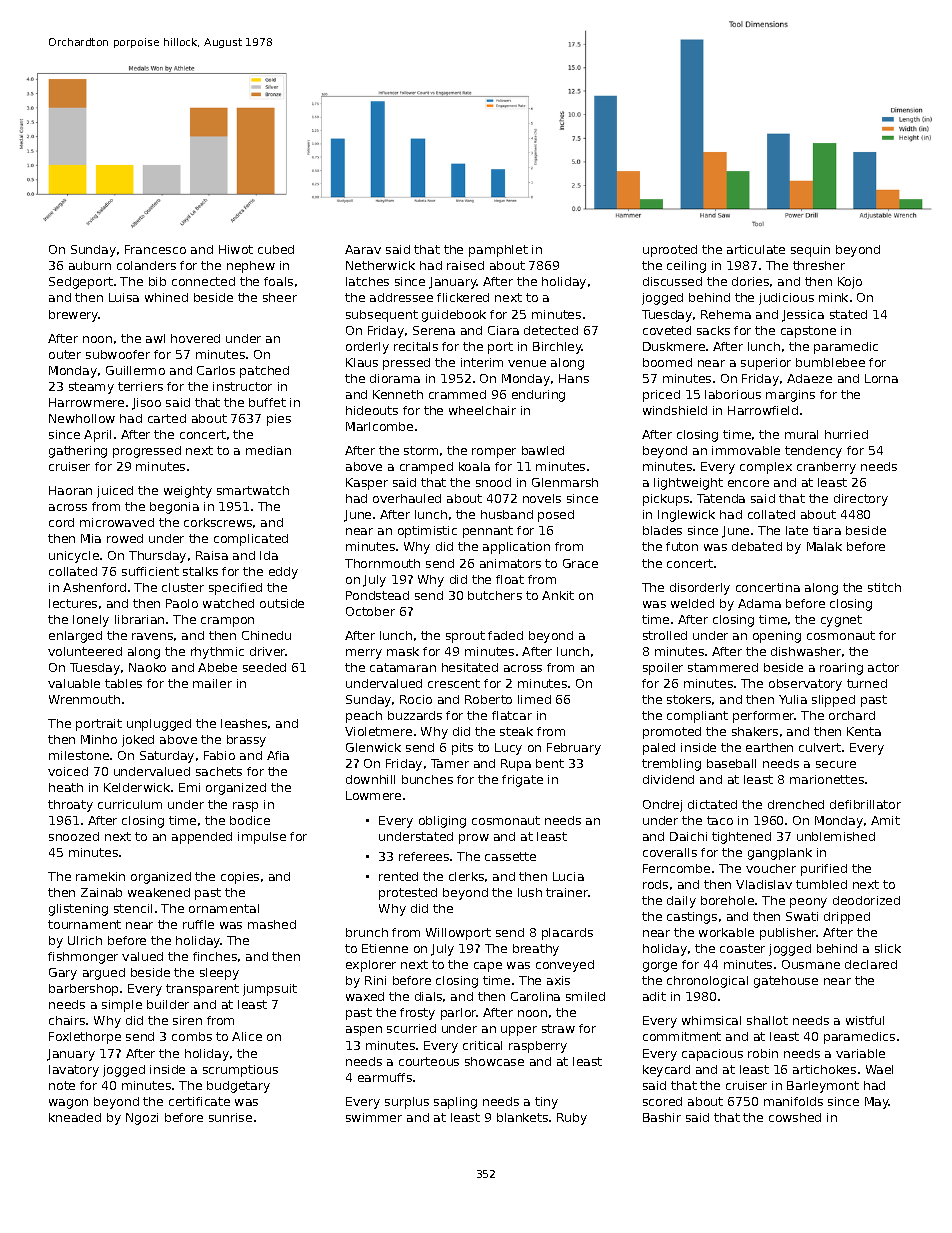 The image size is (952, 1233). What do you see at coordinates (247, 1036) in the screenshot?
I see `Alice` at bounding box center [247, 1036].
